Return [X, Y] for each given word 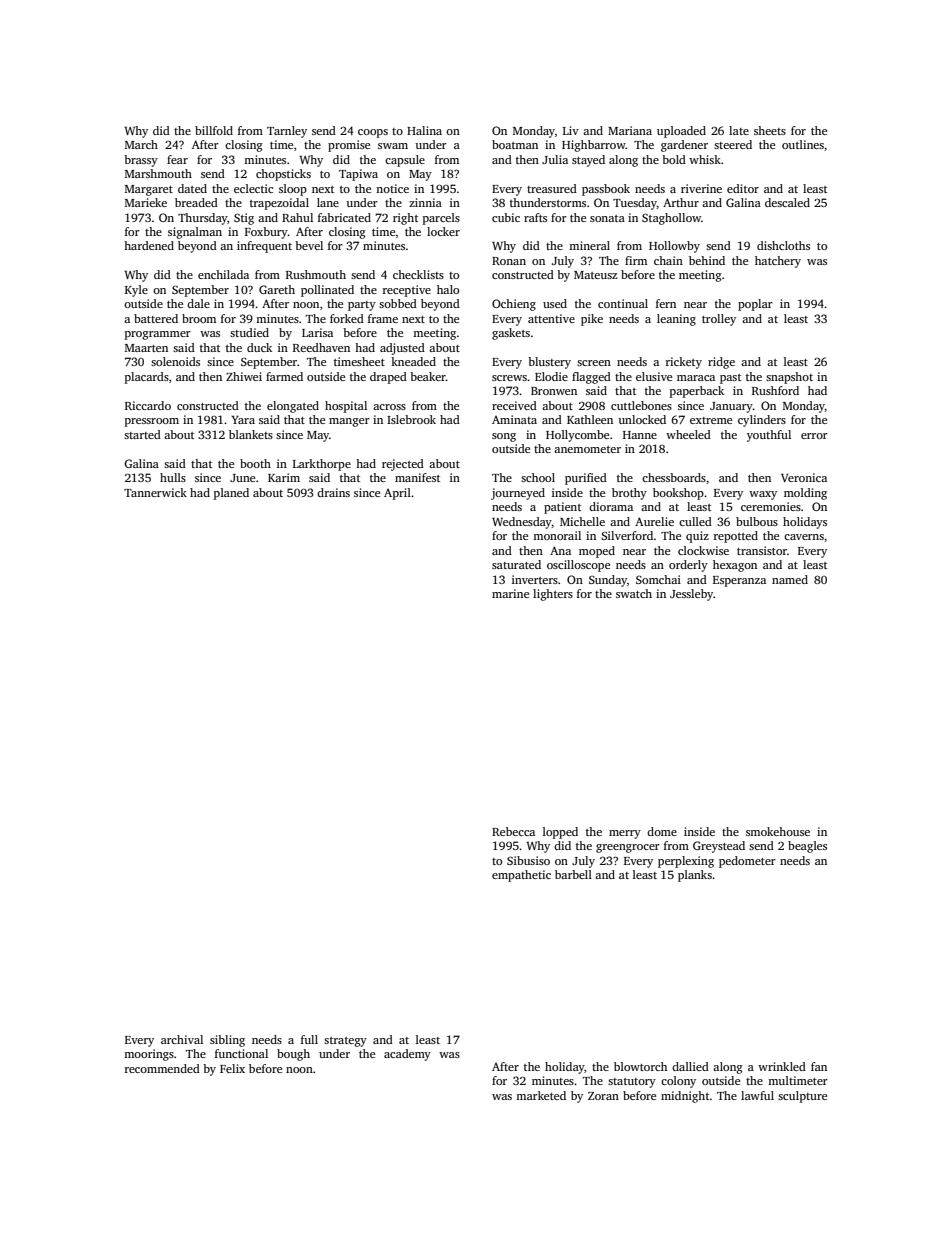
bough [293, 1055]
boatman [515, 144]
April [397, 494]
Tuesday [635, 204]
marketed [541, 1095]
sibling [227, 1041]
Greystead [719, 847]
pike [592, 320]
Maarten [146, 348]
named [790, 579]
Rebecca [513, 831]
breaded [196, 202]
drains [333, 492]
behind [707, 260]
